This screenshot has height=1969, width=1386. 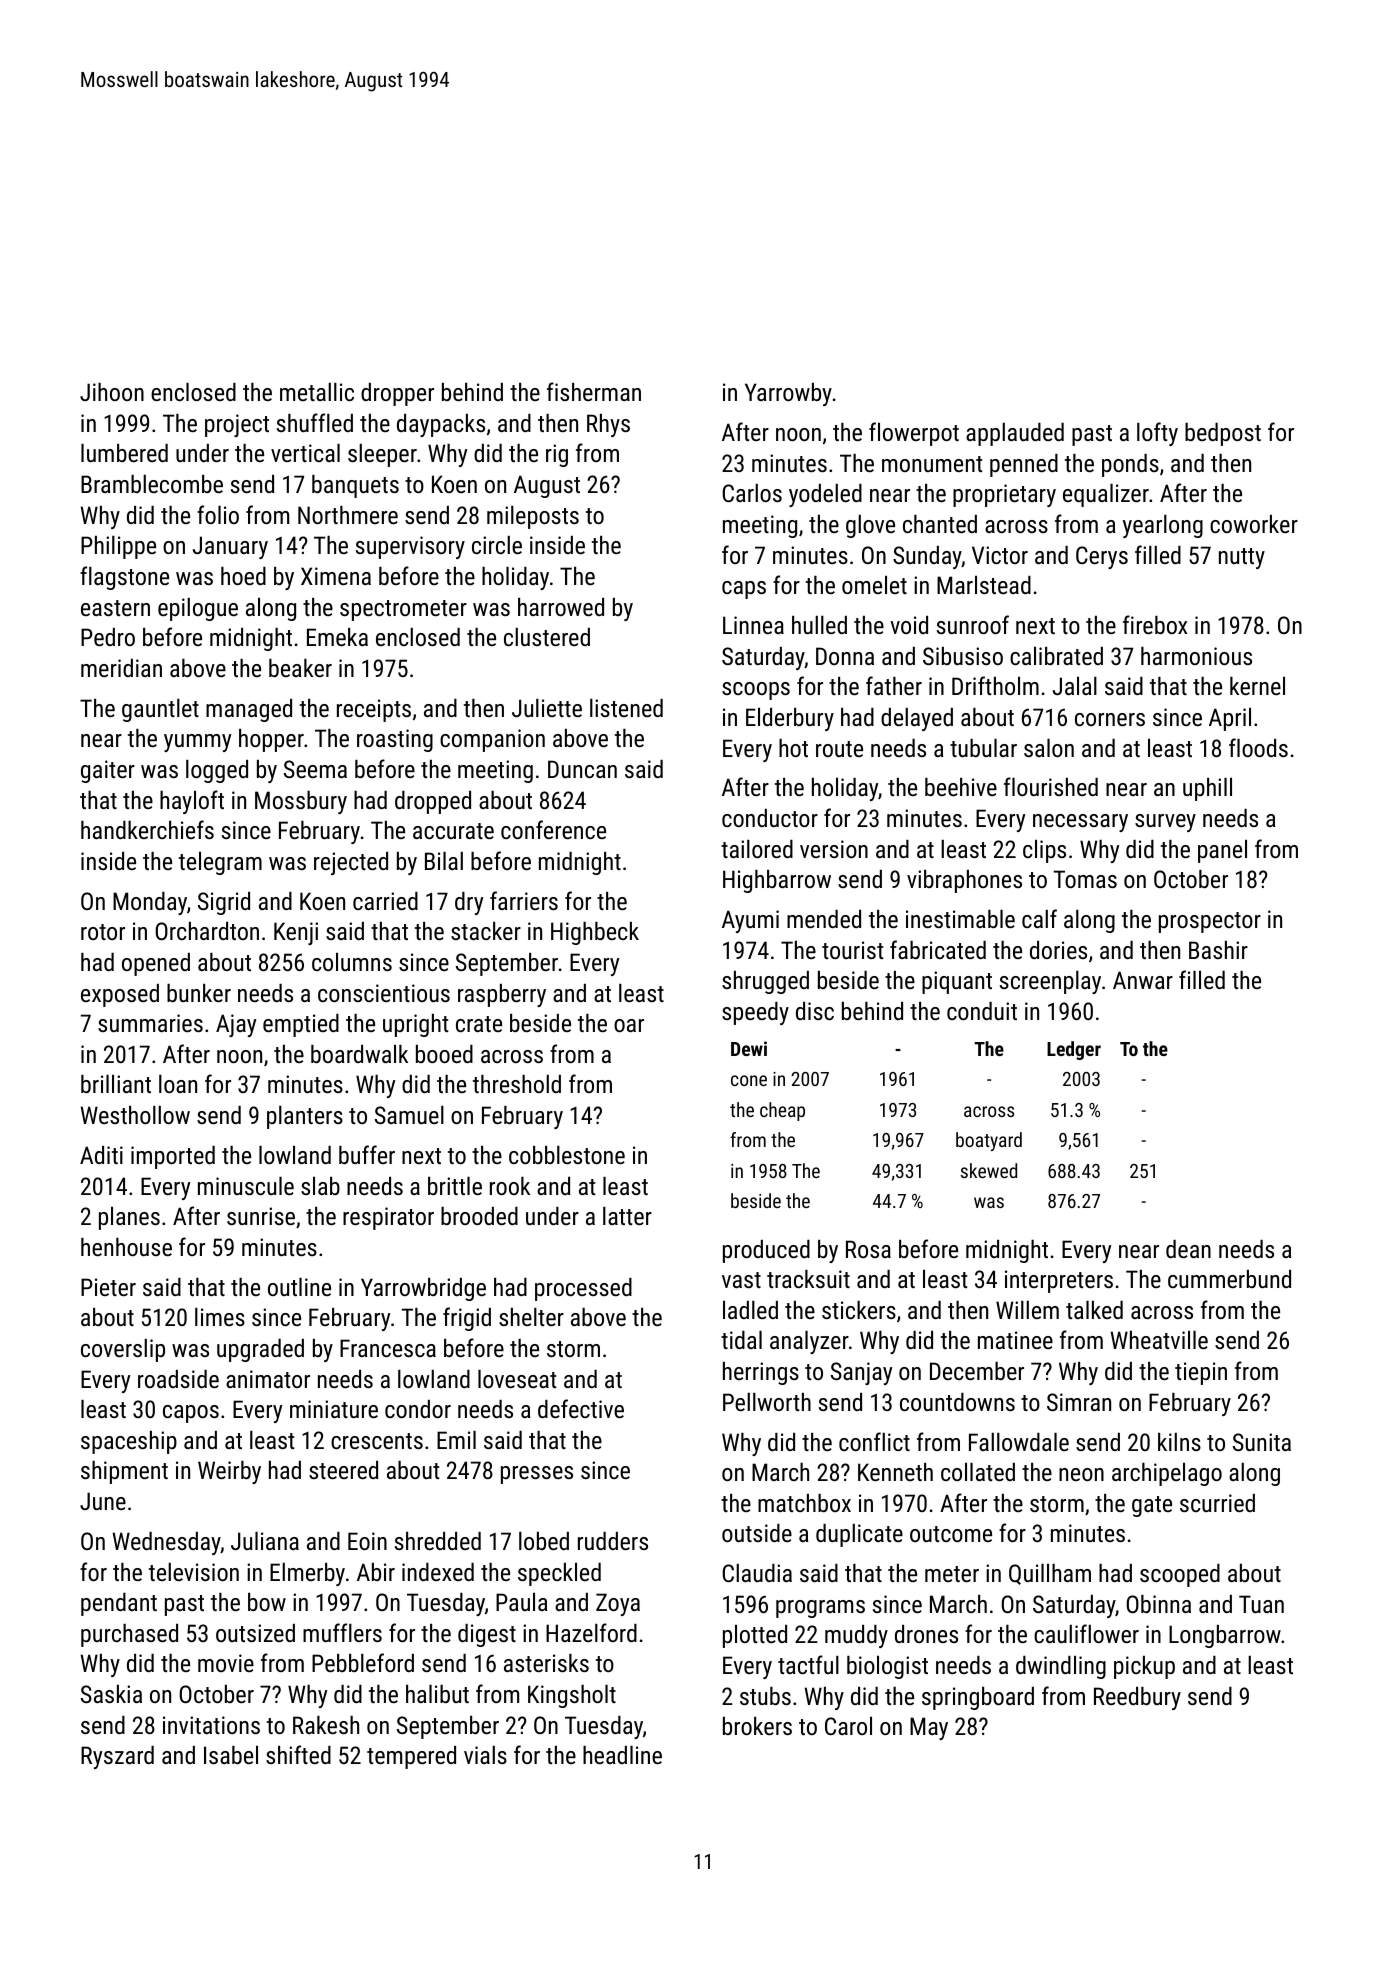 What do you see at coordinates (1143, 980) in the screenshot?
I see `Anwar` at bounding box center [1143, 980].
